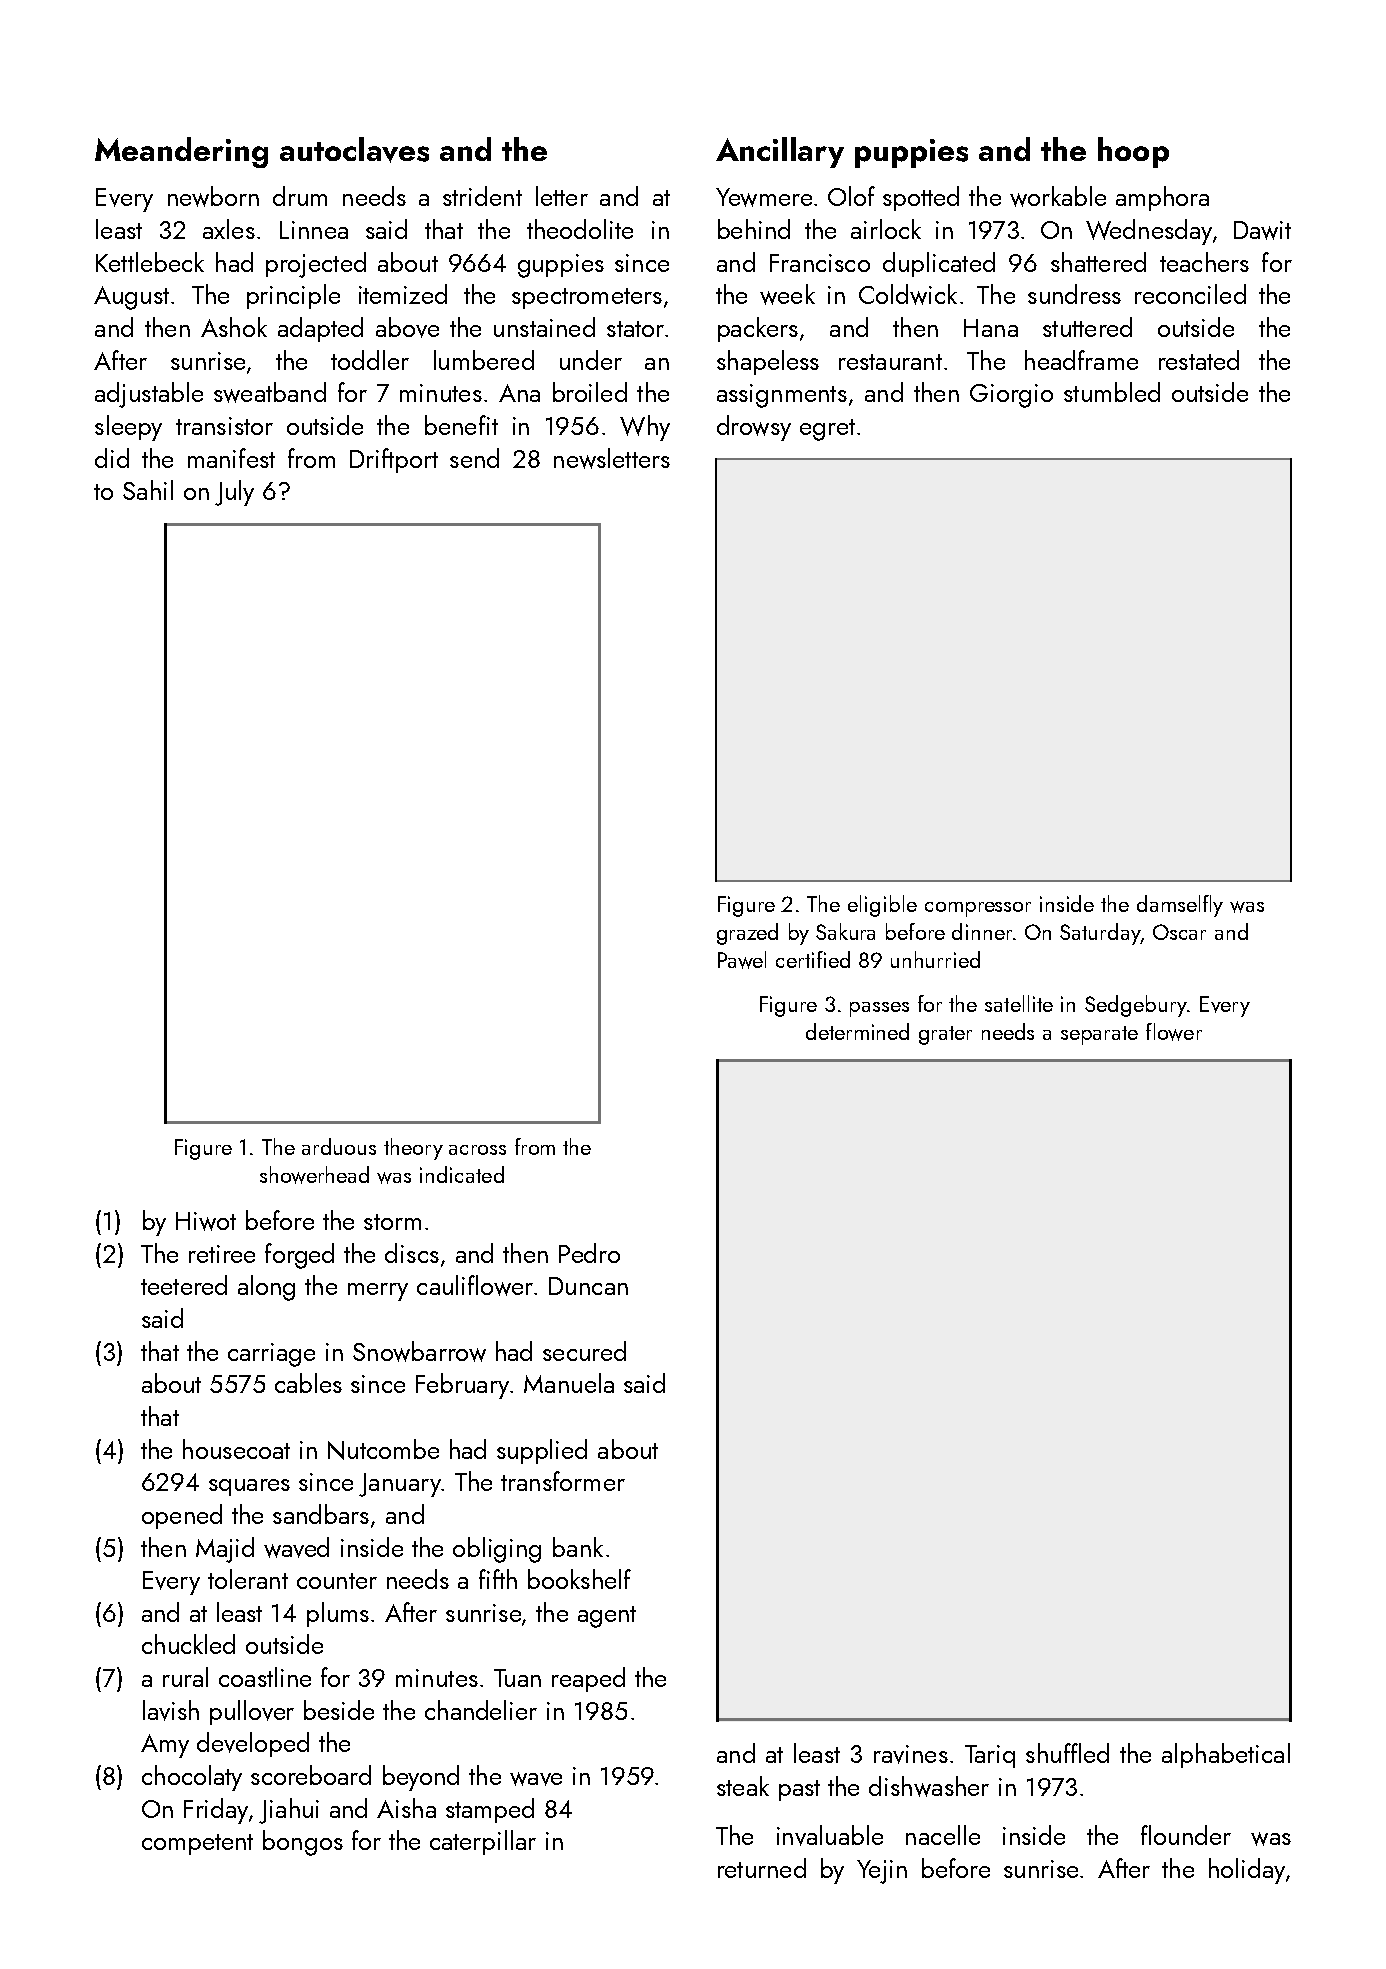 The height and width of the page is (1969, 1386). What do you see at coordinates (483, 1842) in the page?
I see `caterpillar` at bounding box center [483, 1842].
